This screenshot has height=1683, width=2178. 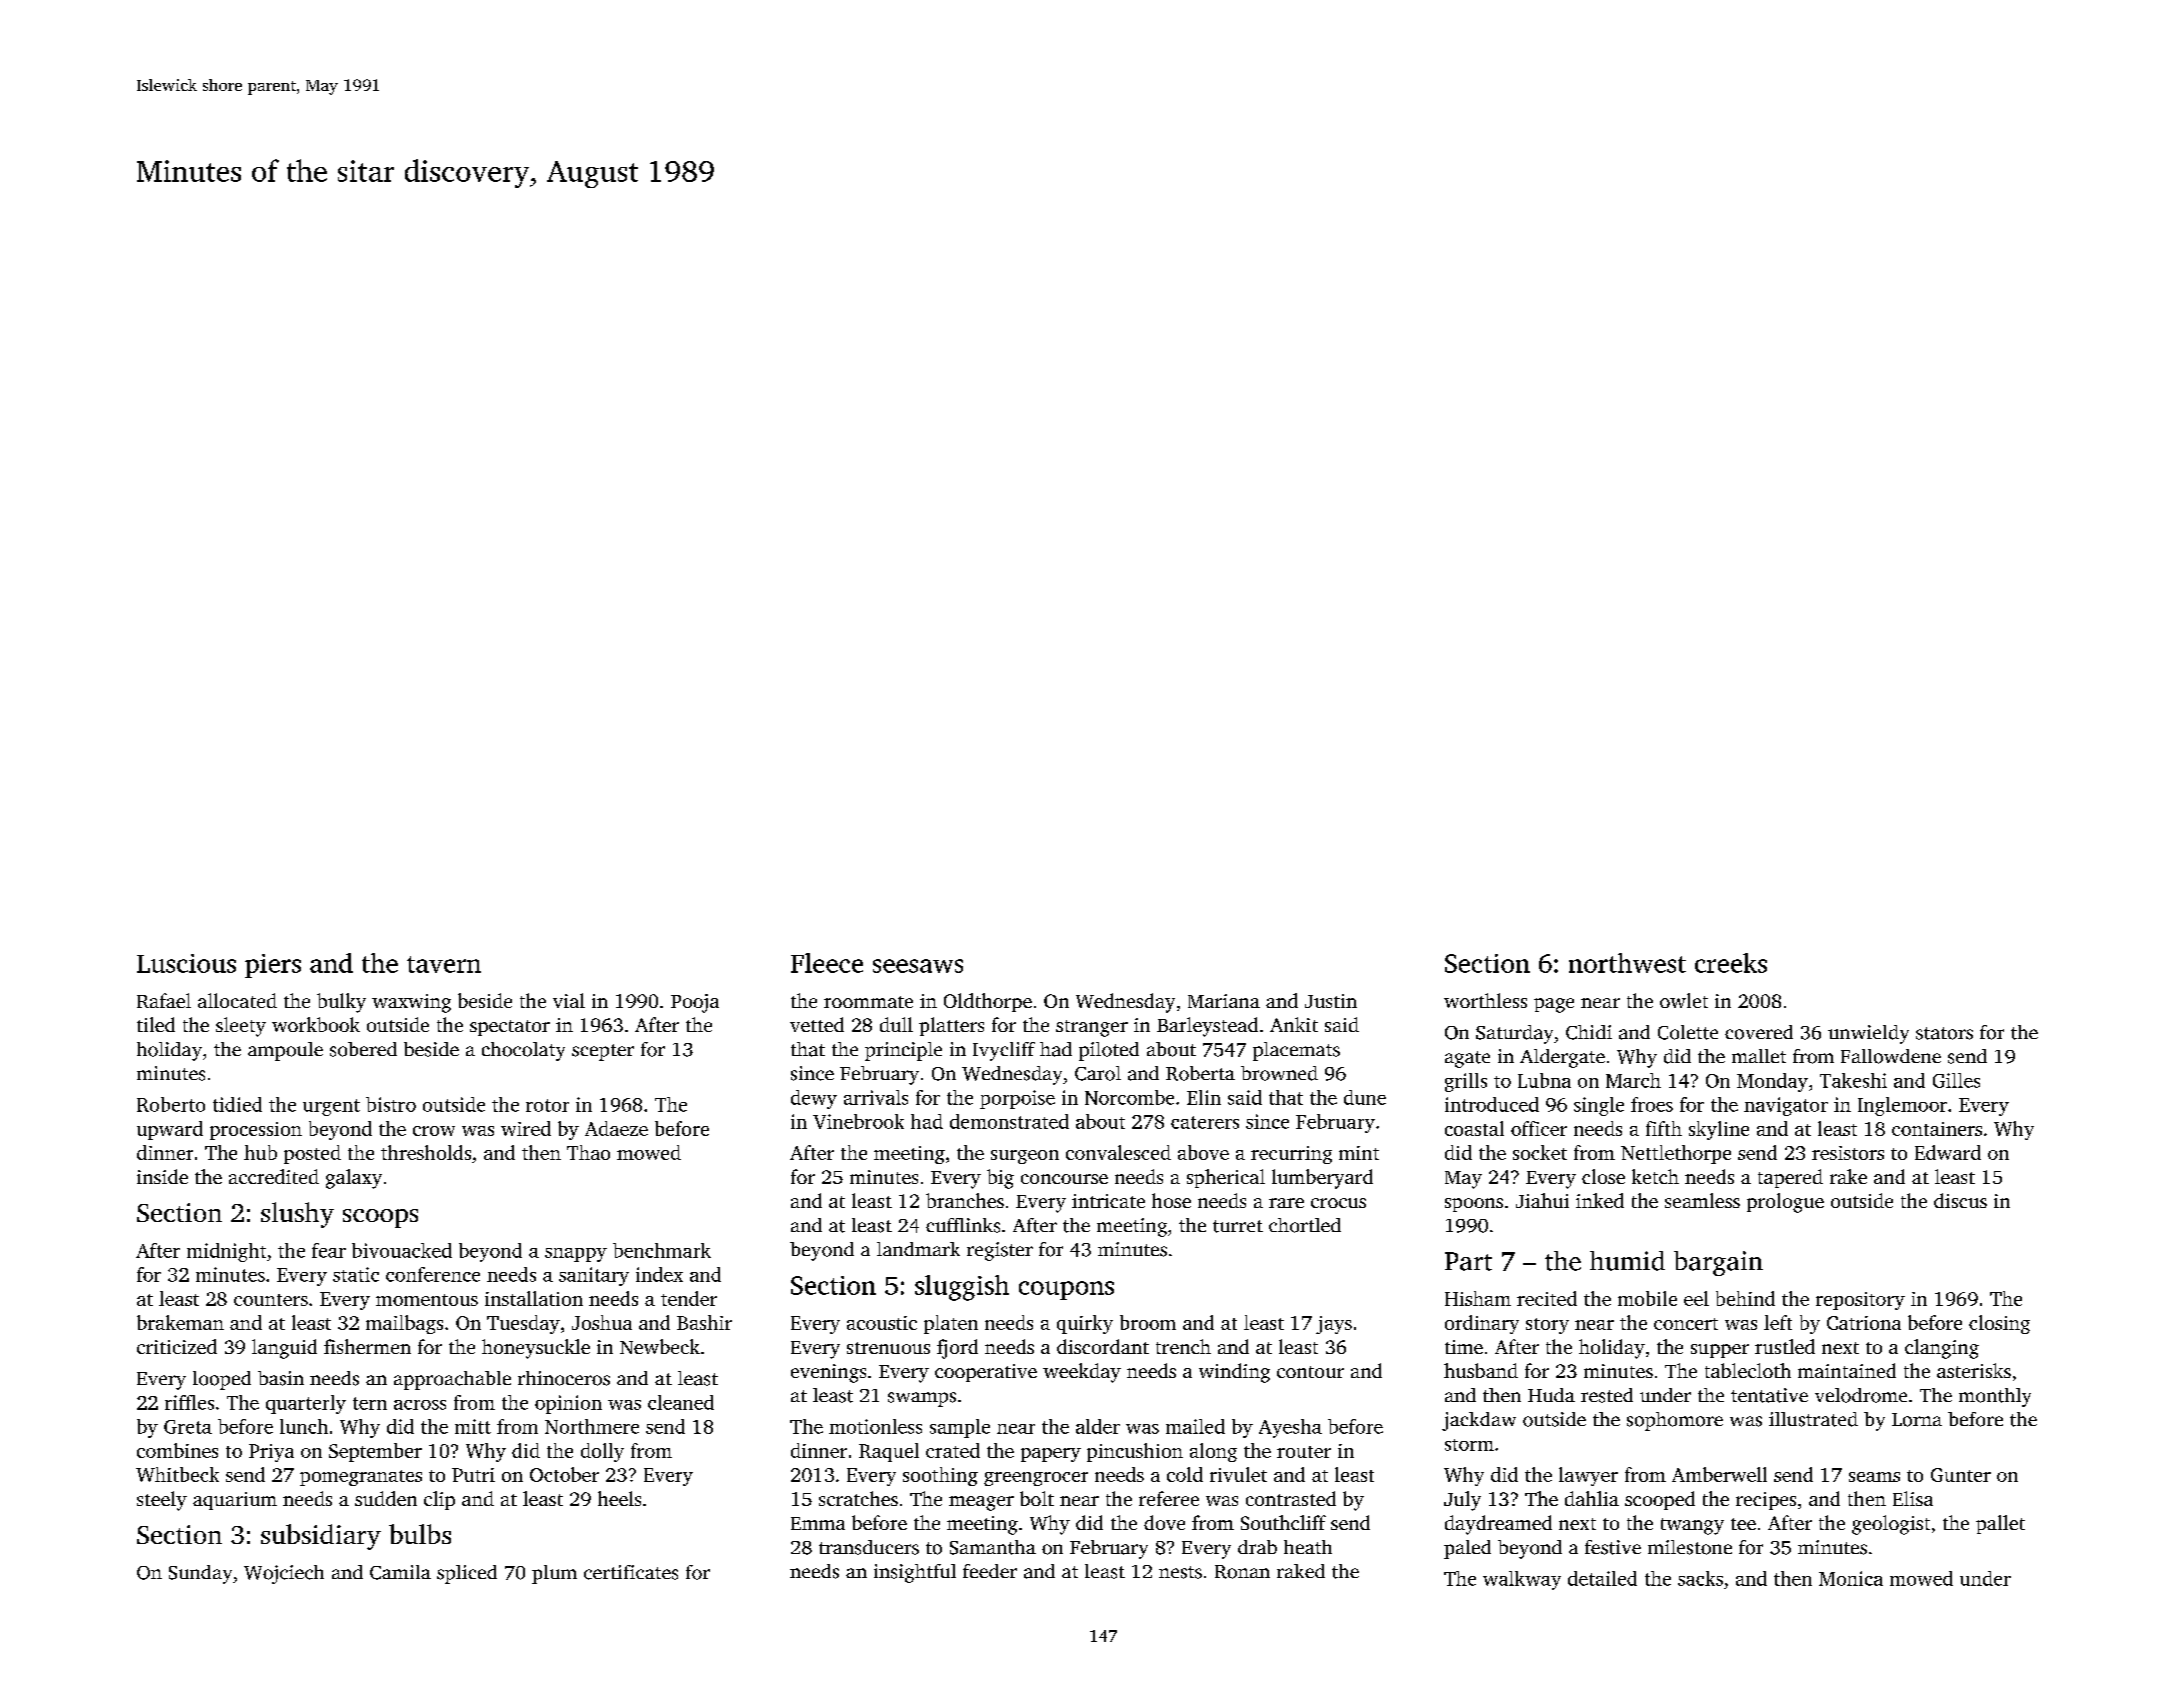 I want to click on approachable, so click(x=452, y=1380).
